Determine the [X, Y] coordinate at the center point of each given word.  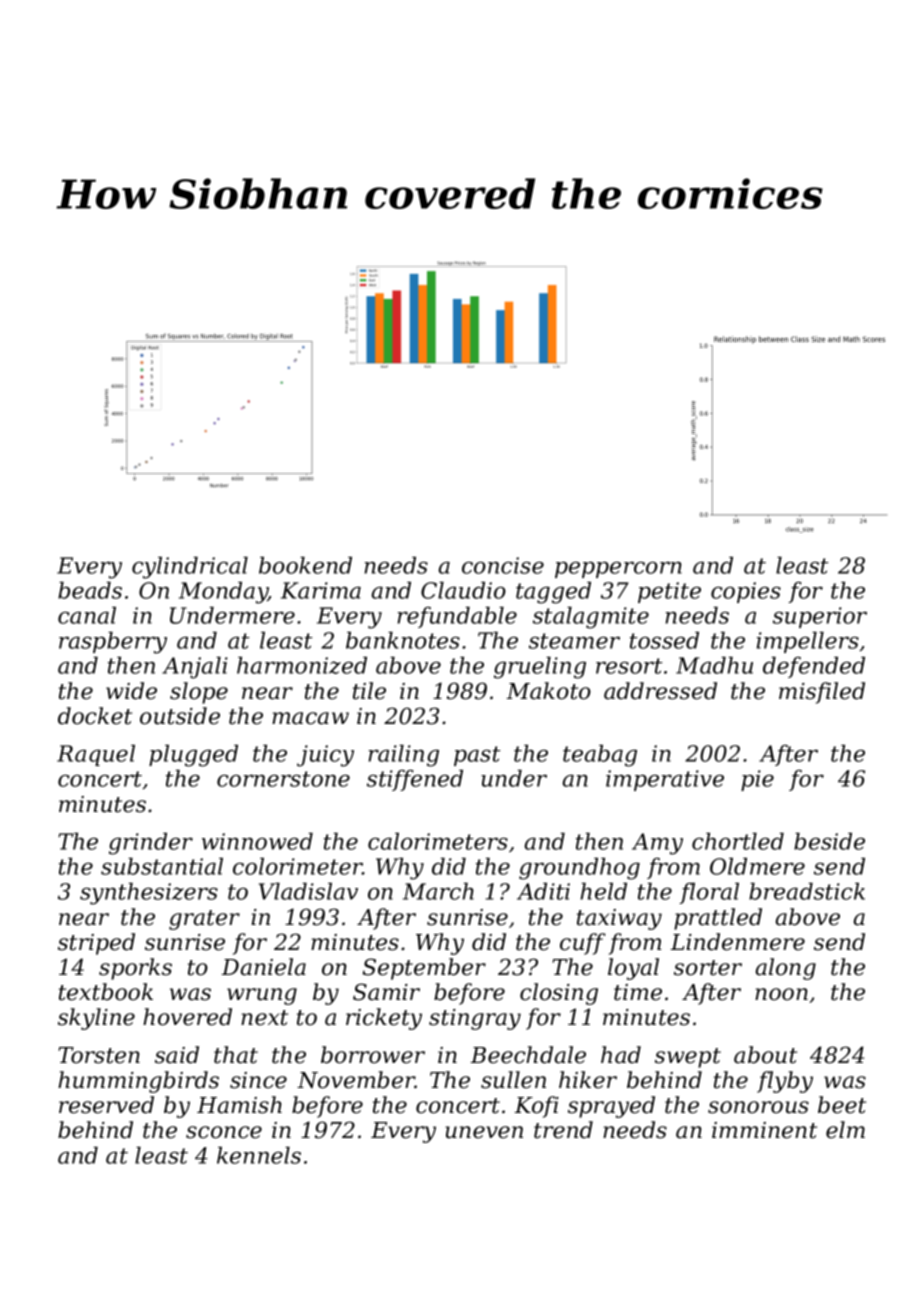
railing [403, 756]
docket [95, 716]
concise [503, 565]
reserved [106, 1105]
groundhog [579, 869]
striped [96, 944]
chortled [738, 841]
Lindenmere [738, 942]
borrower [373, 1055]
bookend [305, 565]
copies [746, 592]
